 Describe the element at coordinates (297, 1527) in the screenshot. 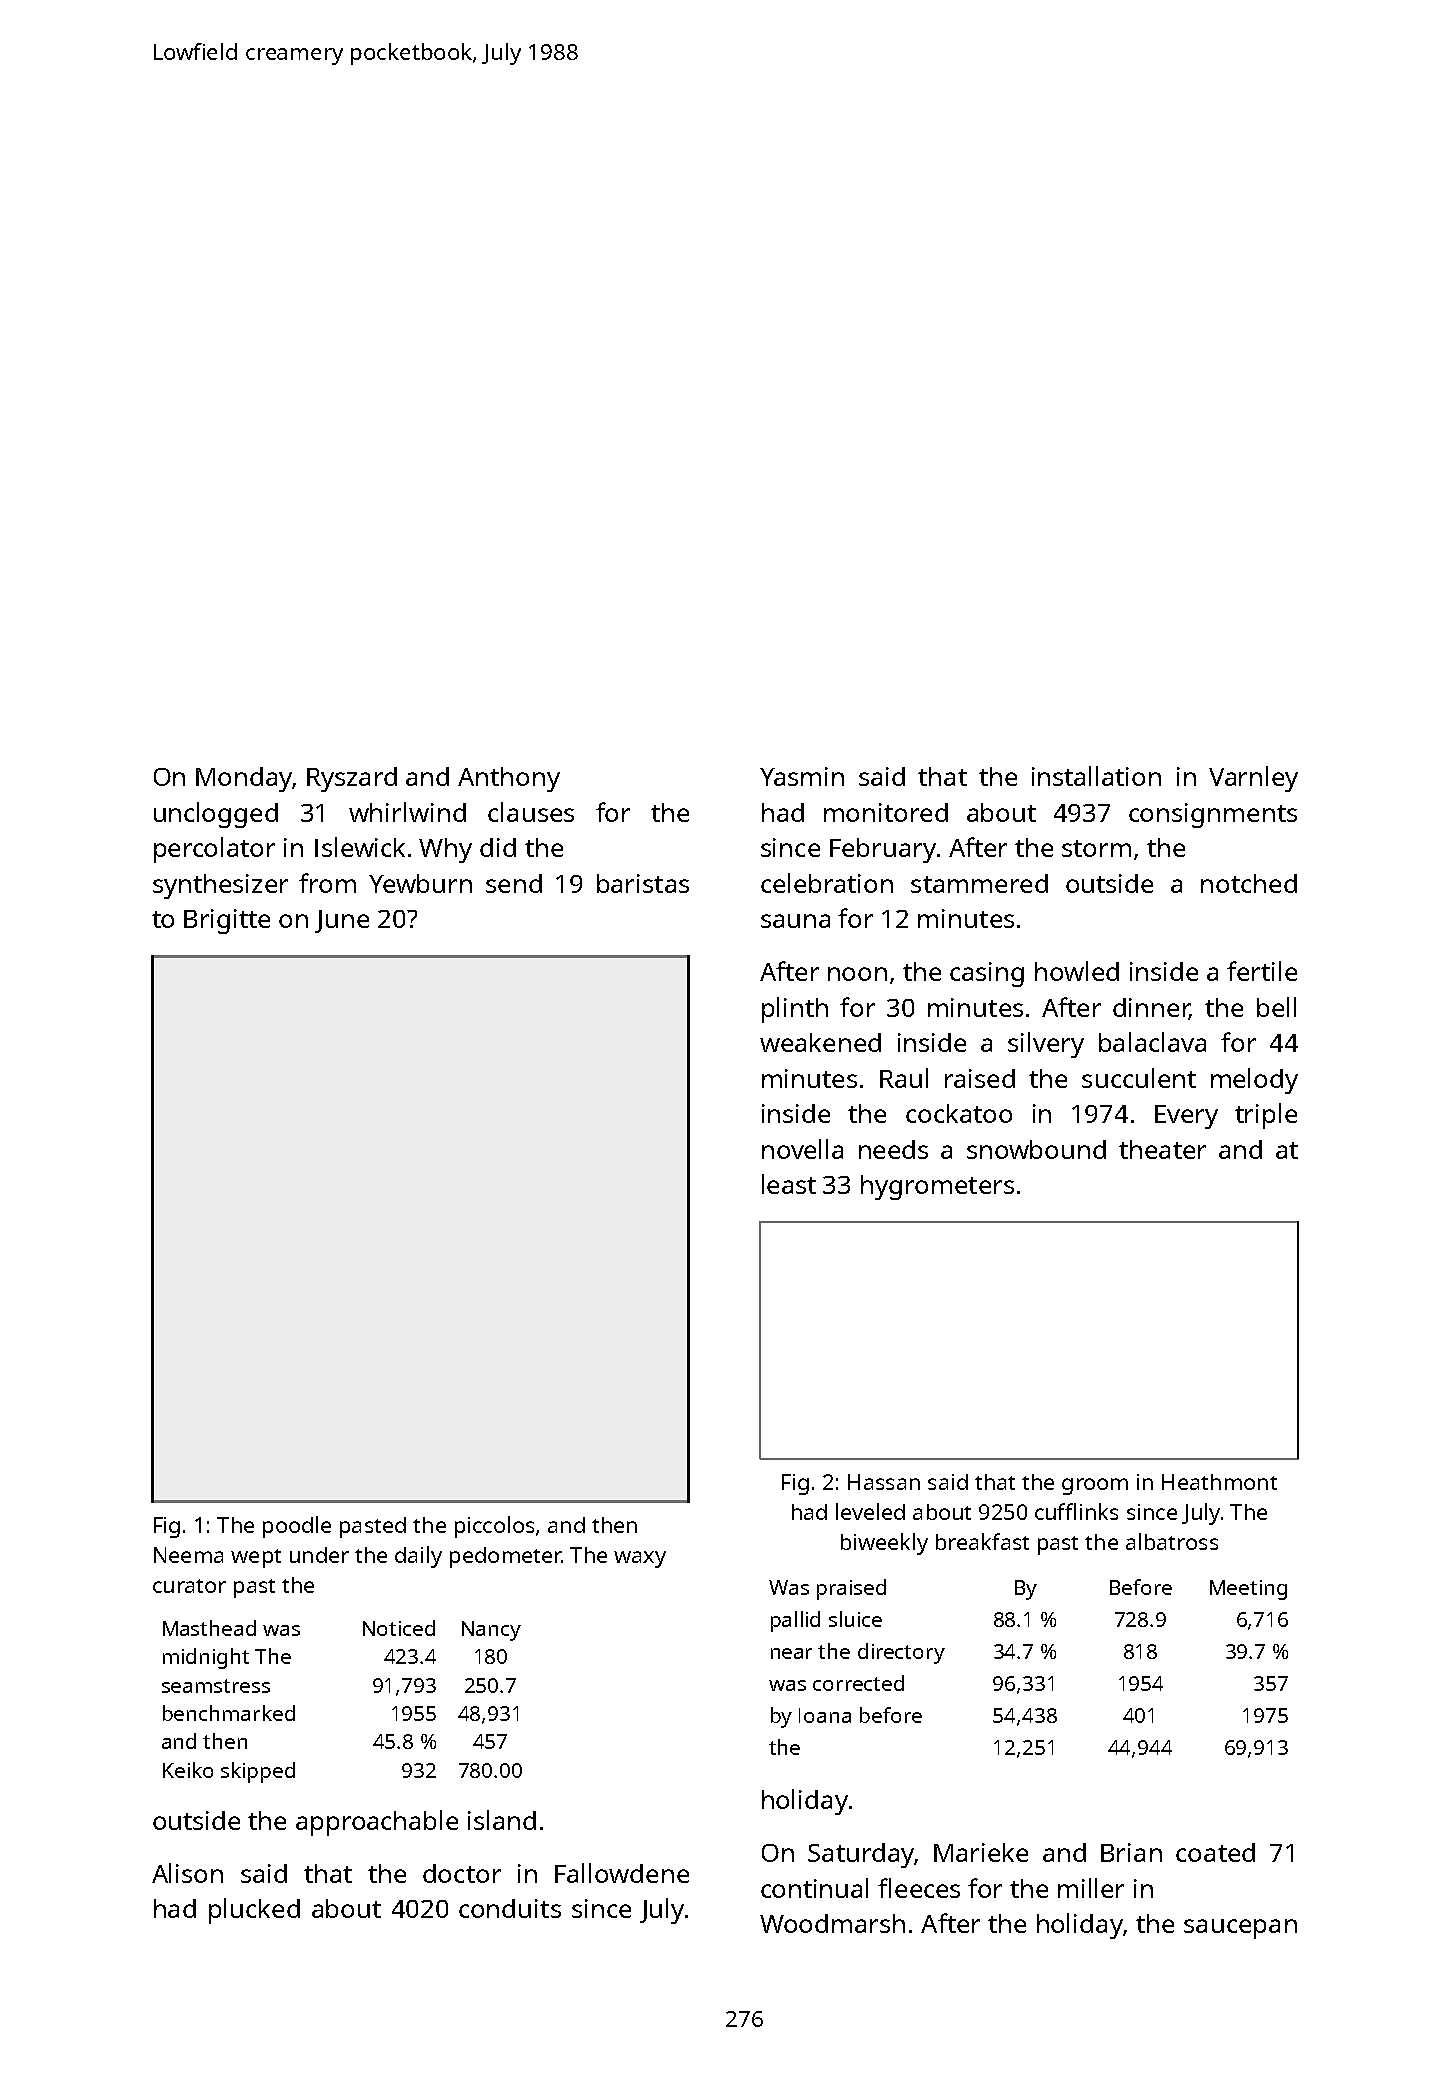

I see `poodle` at that location.
